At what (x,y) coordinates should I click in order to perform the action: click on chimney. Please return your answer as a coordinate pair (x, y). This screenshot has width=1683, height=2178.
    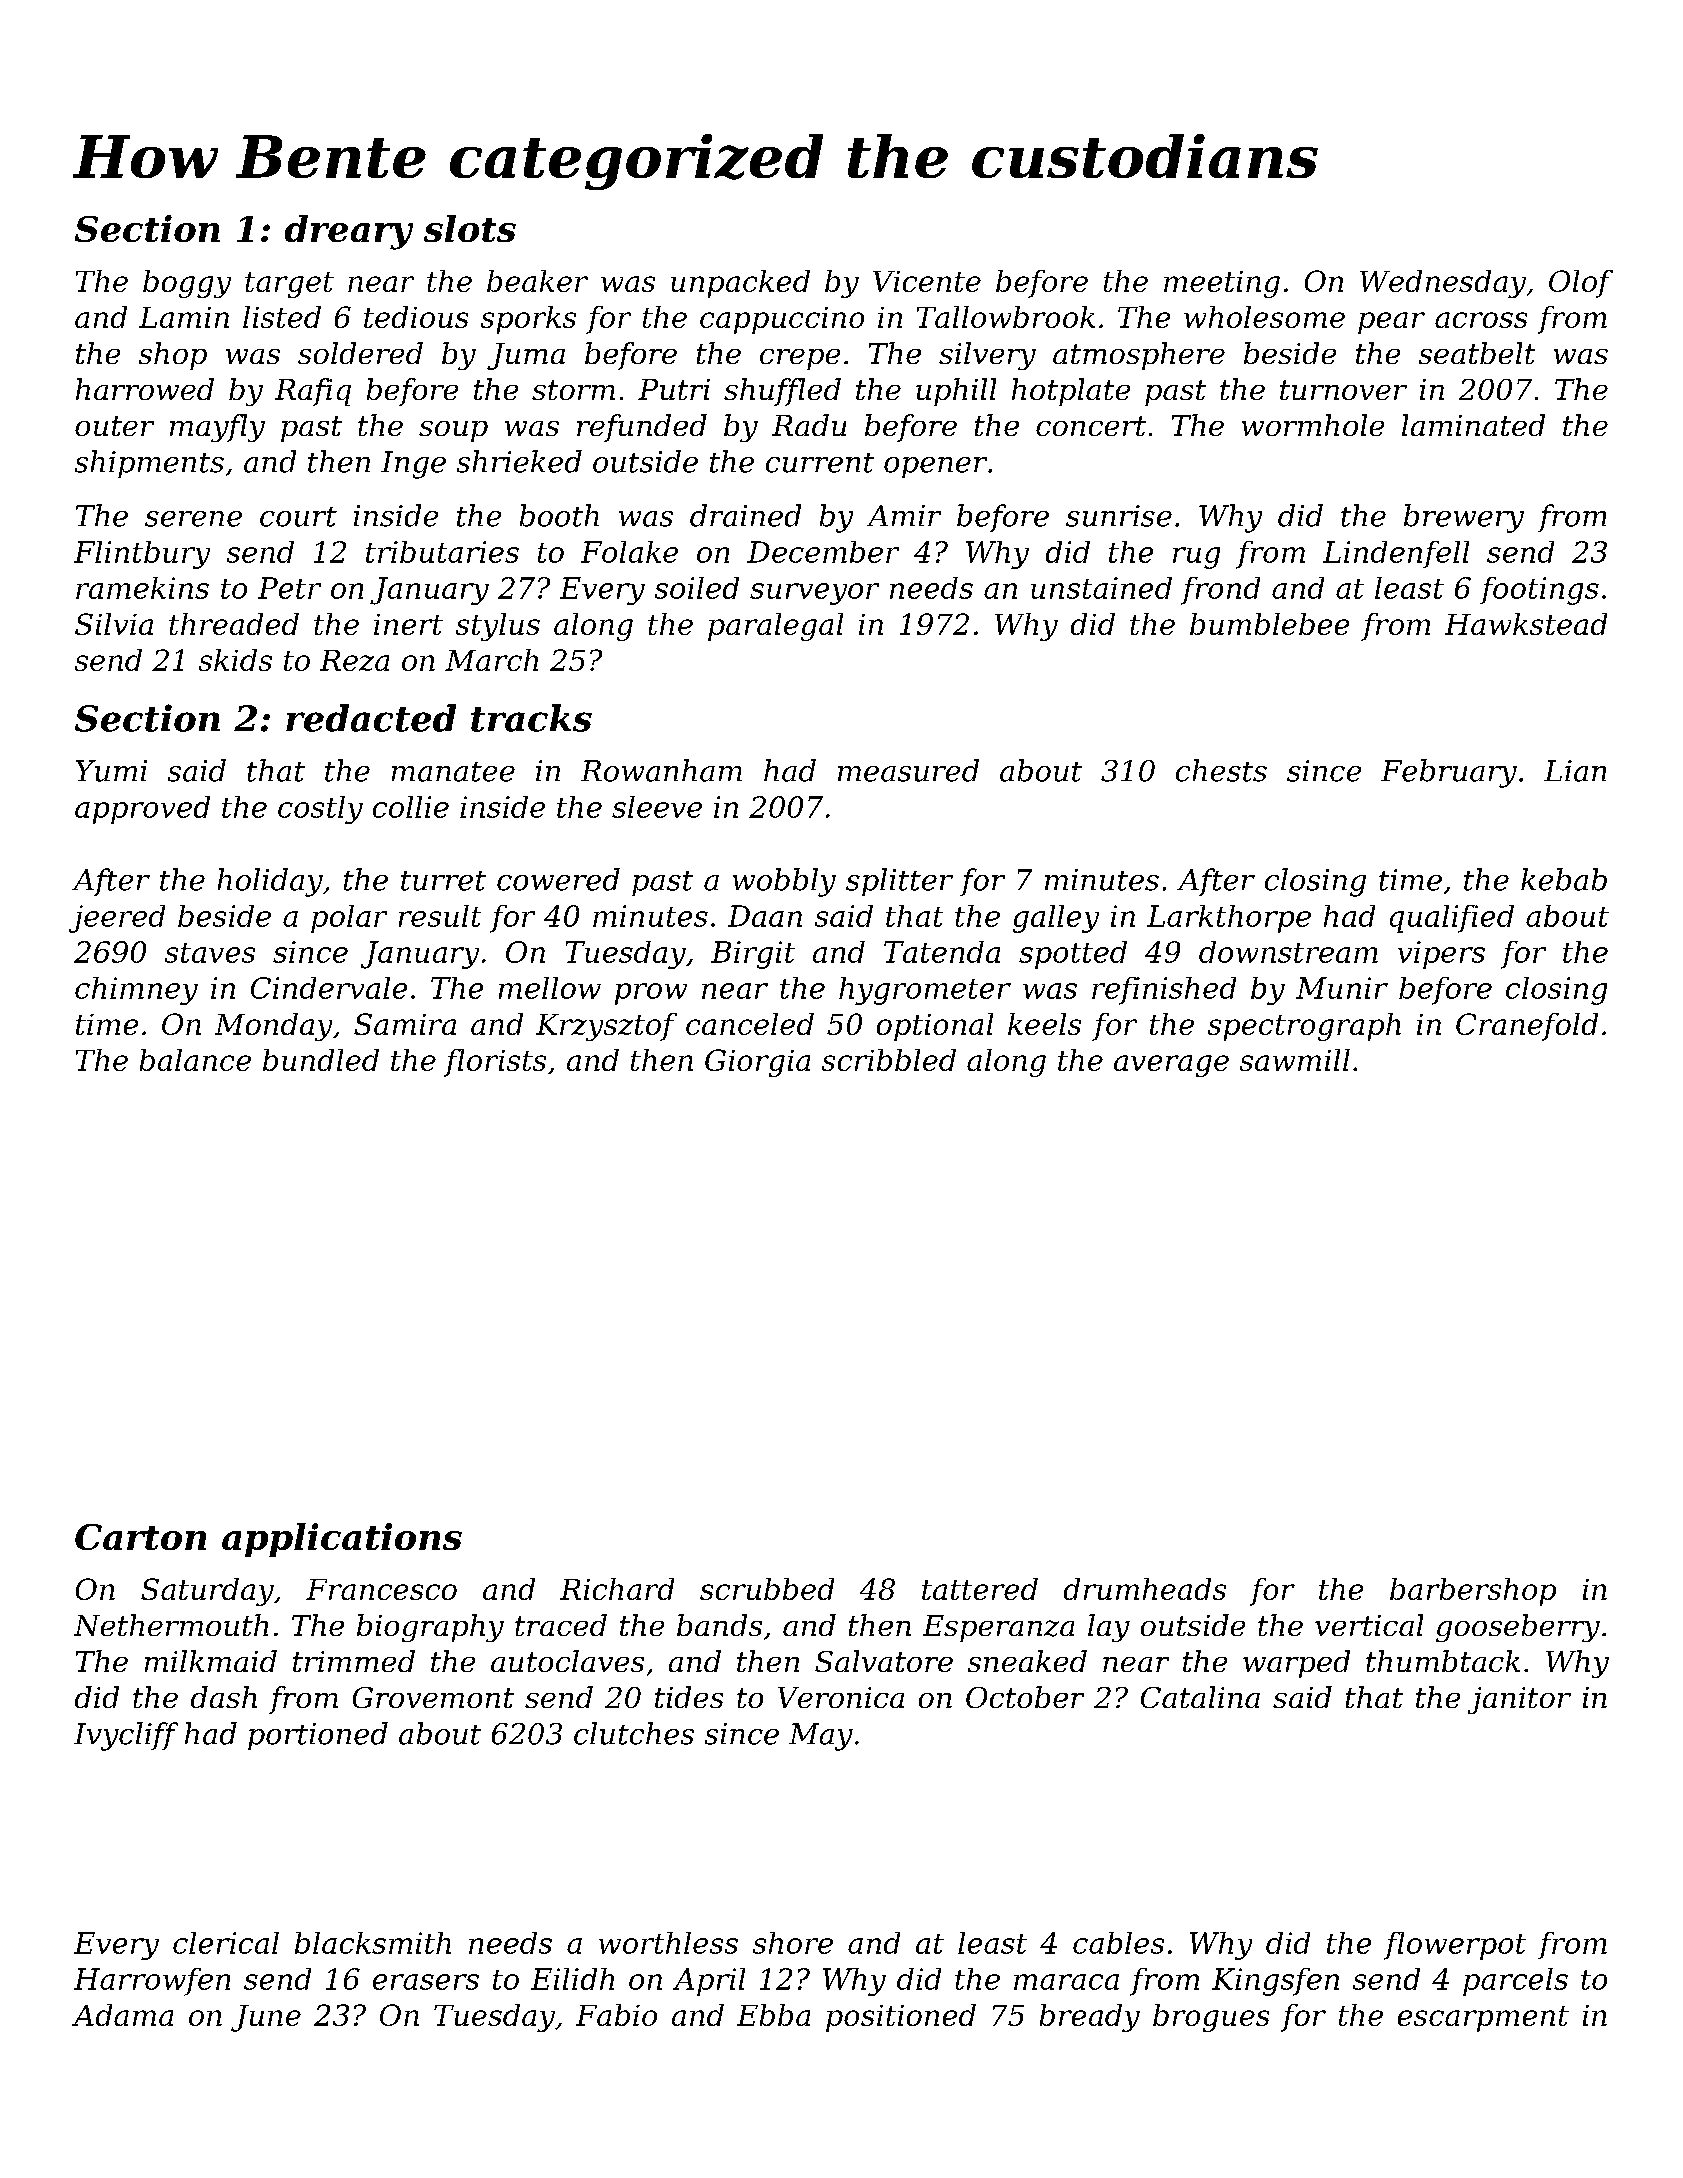
    Looking at the image, I should click on (136, 991).
